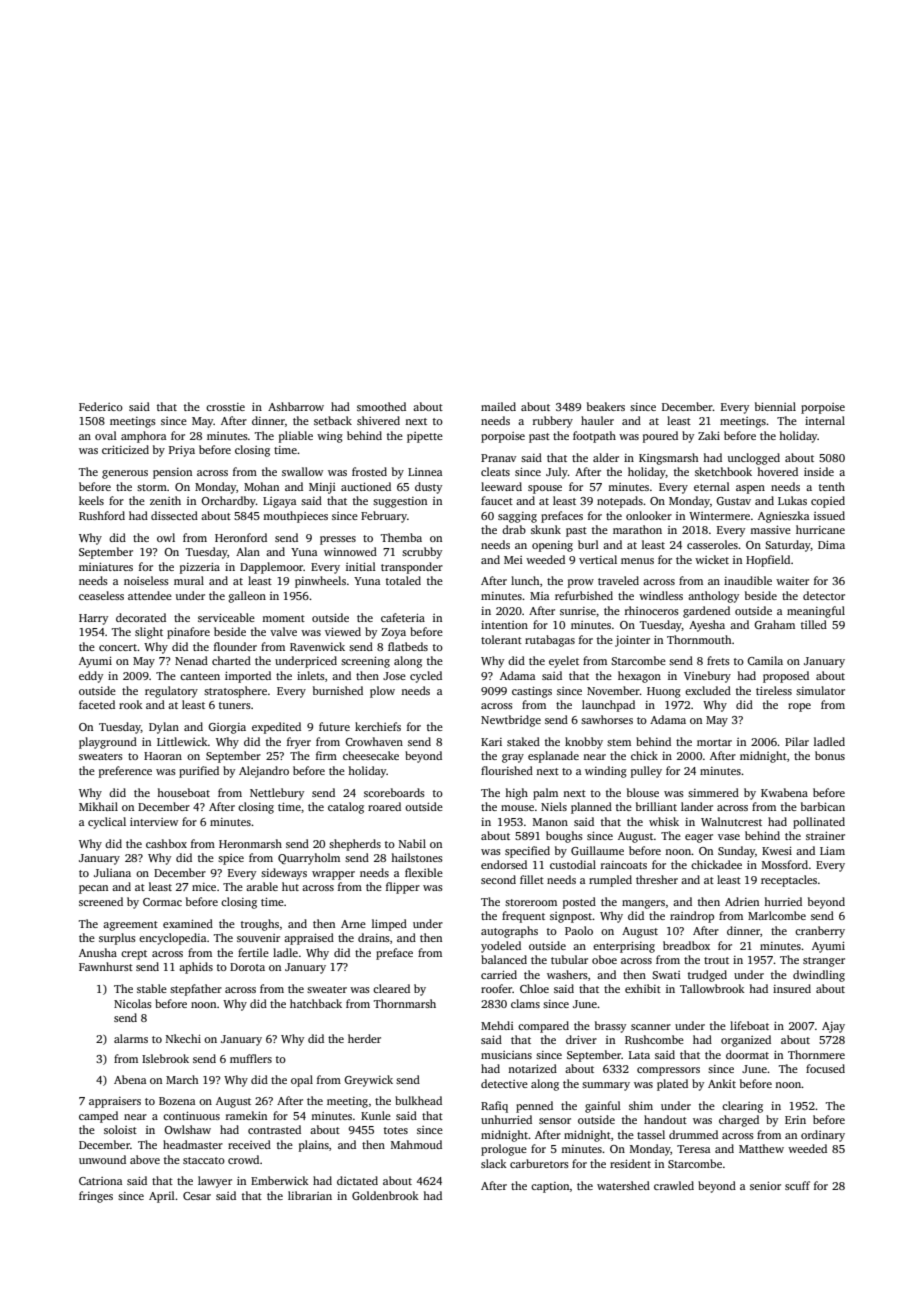  I want to click on wicket, so click(712, 559).
